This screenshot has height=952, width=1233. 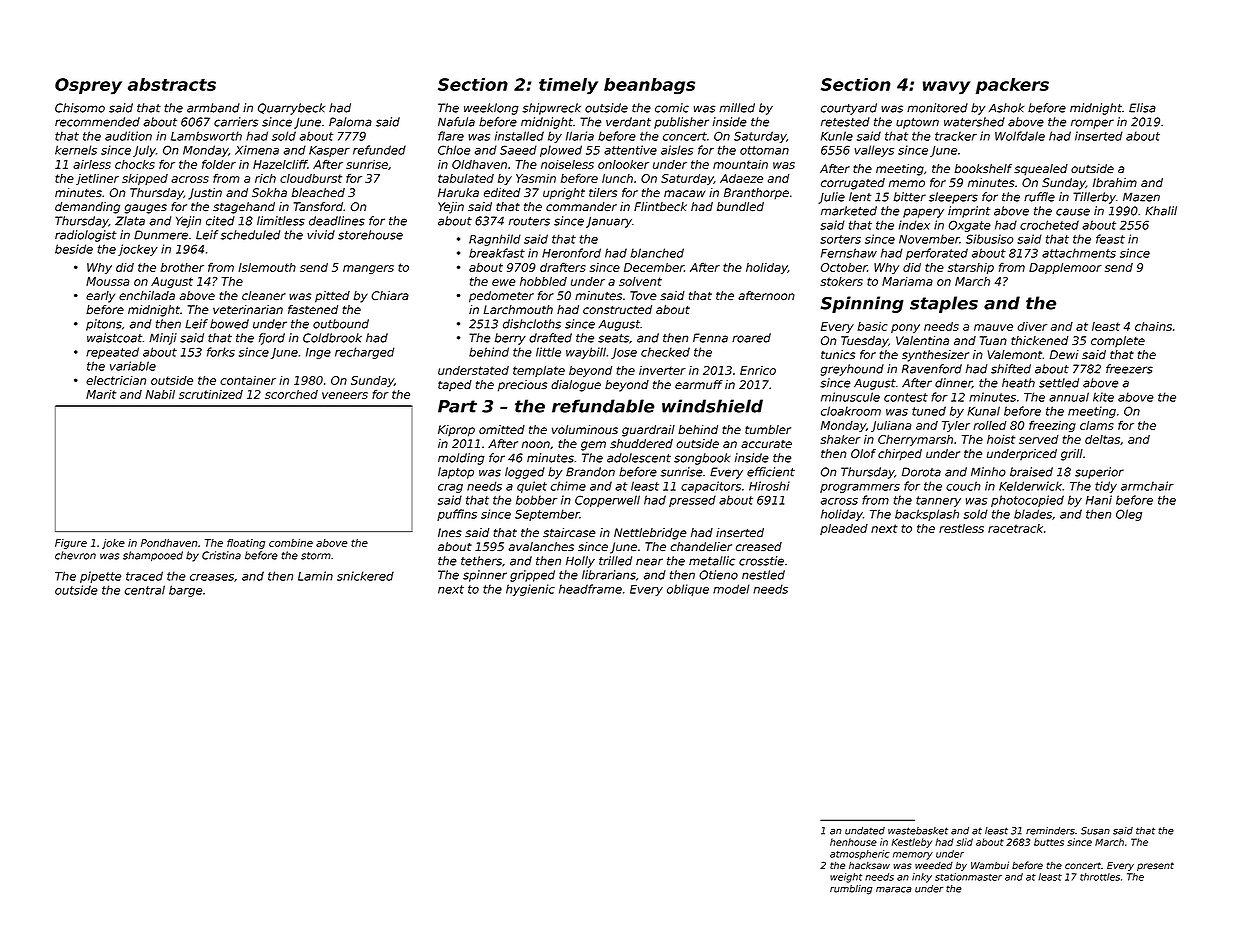 I want to click on couch, so click(x=963, y=486).
